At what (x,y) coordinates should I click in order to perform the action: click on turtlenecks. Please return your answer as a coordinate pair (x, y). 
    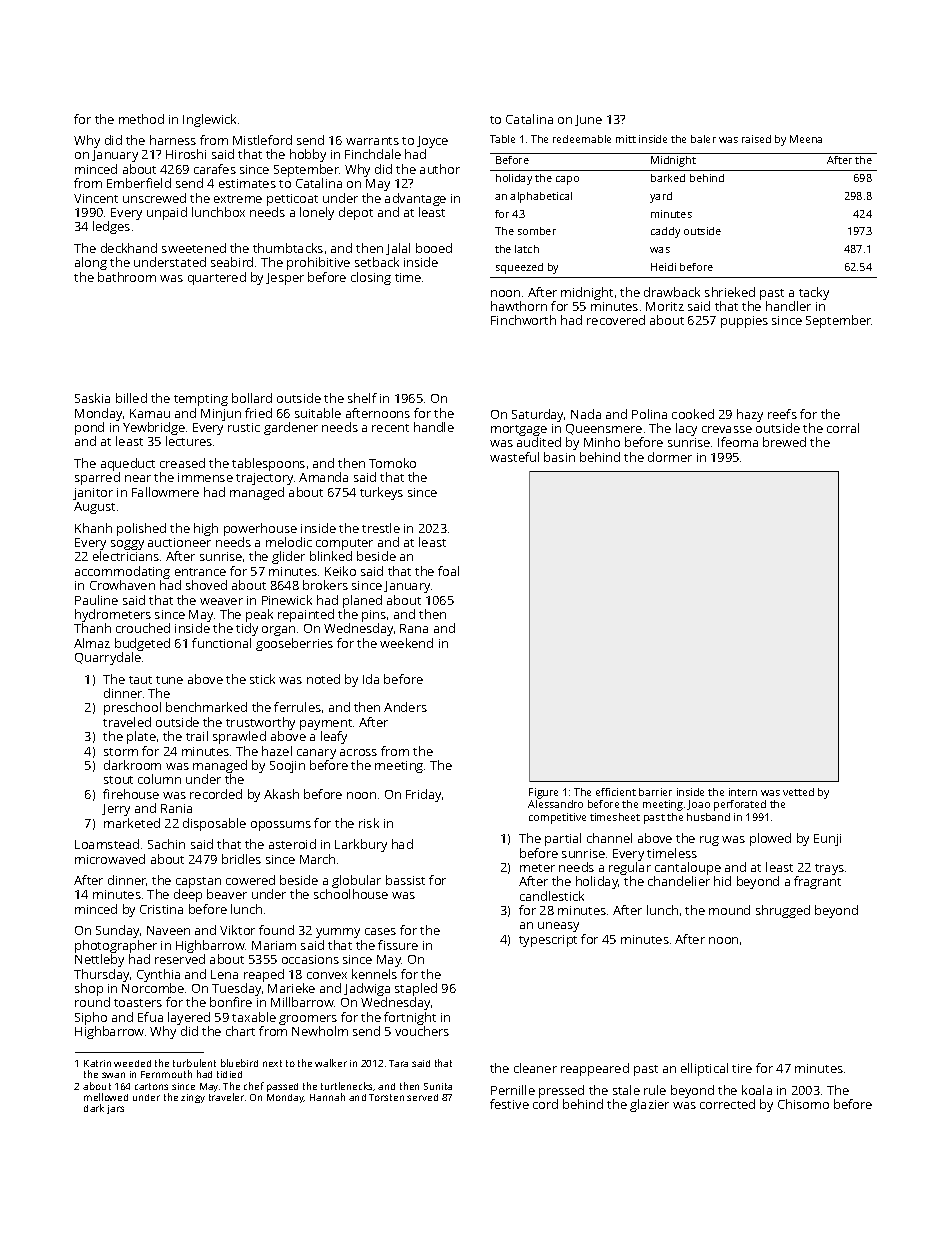
    Looking at the image, I should click on (347, 1086).
